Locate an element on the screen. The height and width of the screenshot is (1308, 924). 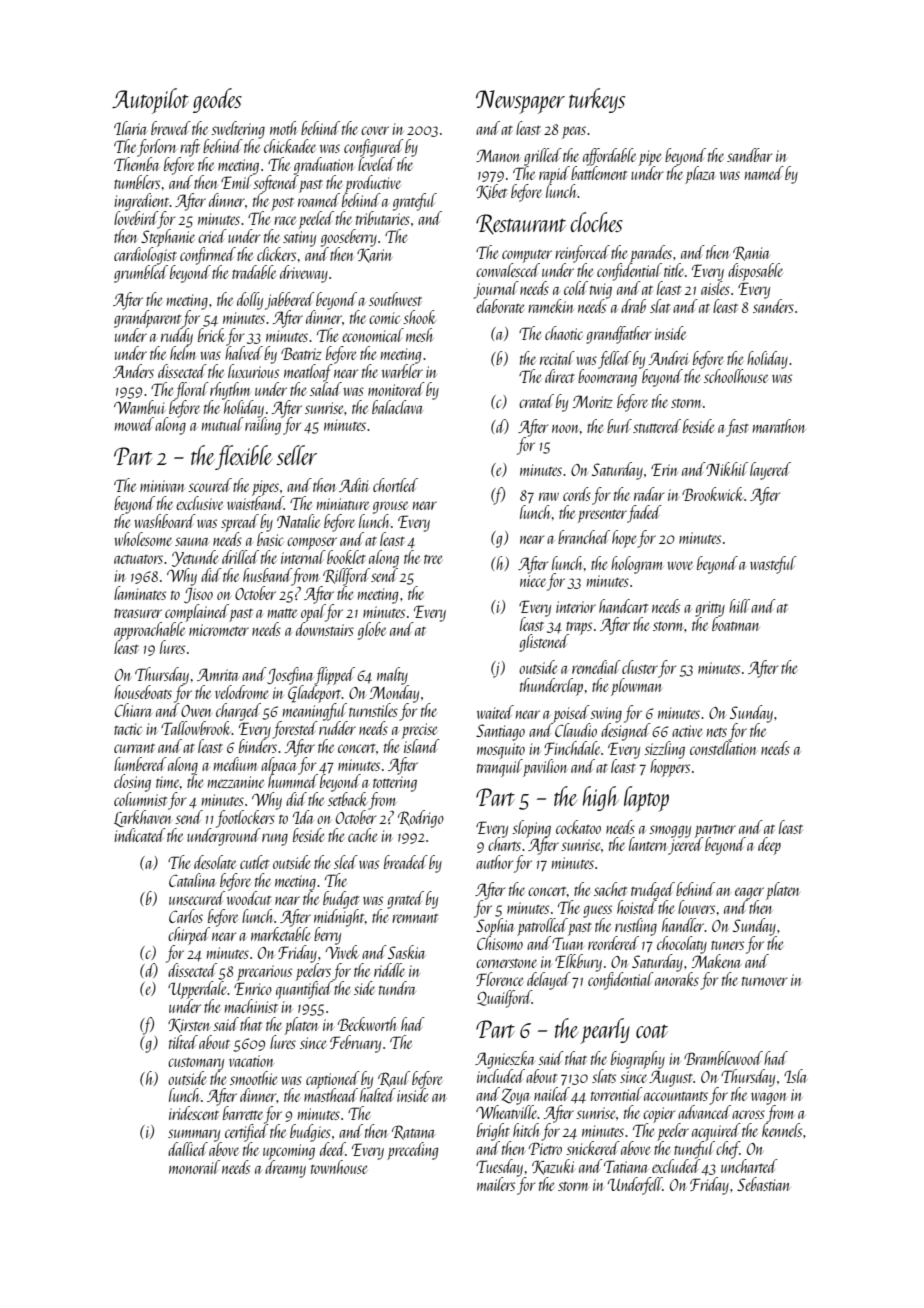
stuttered is located at coordinates (657, 426).
